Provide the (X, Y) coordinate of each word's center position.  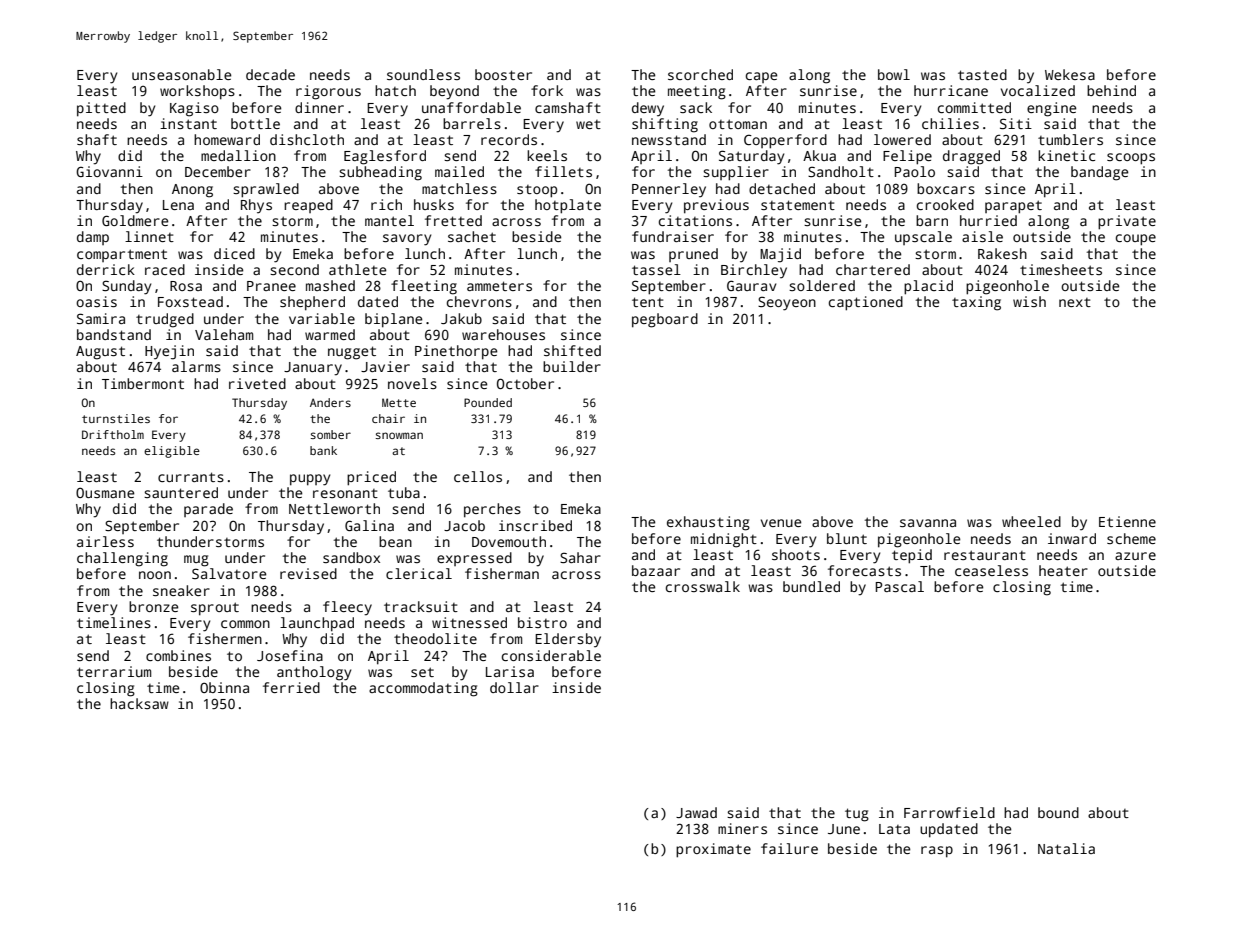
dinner (319, 107)
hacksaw (139, 703)
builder (572, 366)
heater (1063, 570)
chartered (873, 269)
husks (434, 204)
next (1075, 302)
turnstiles (116, 418)
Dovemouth (509, 541)
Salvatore (229, 573)
